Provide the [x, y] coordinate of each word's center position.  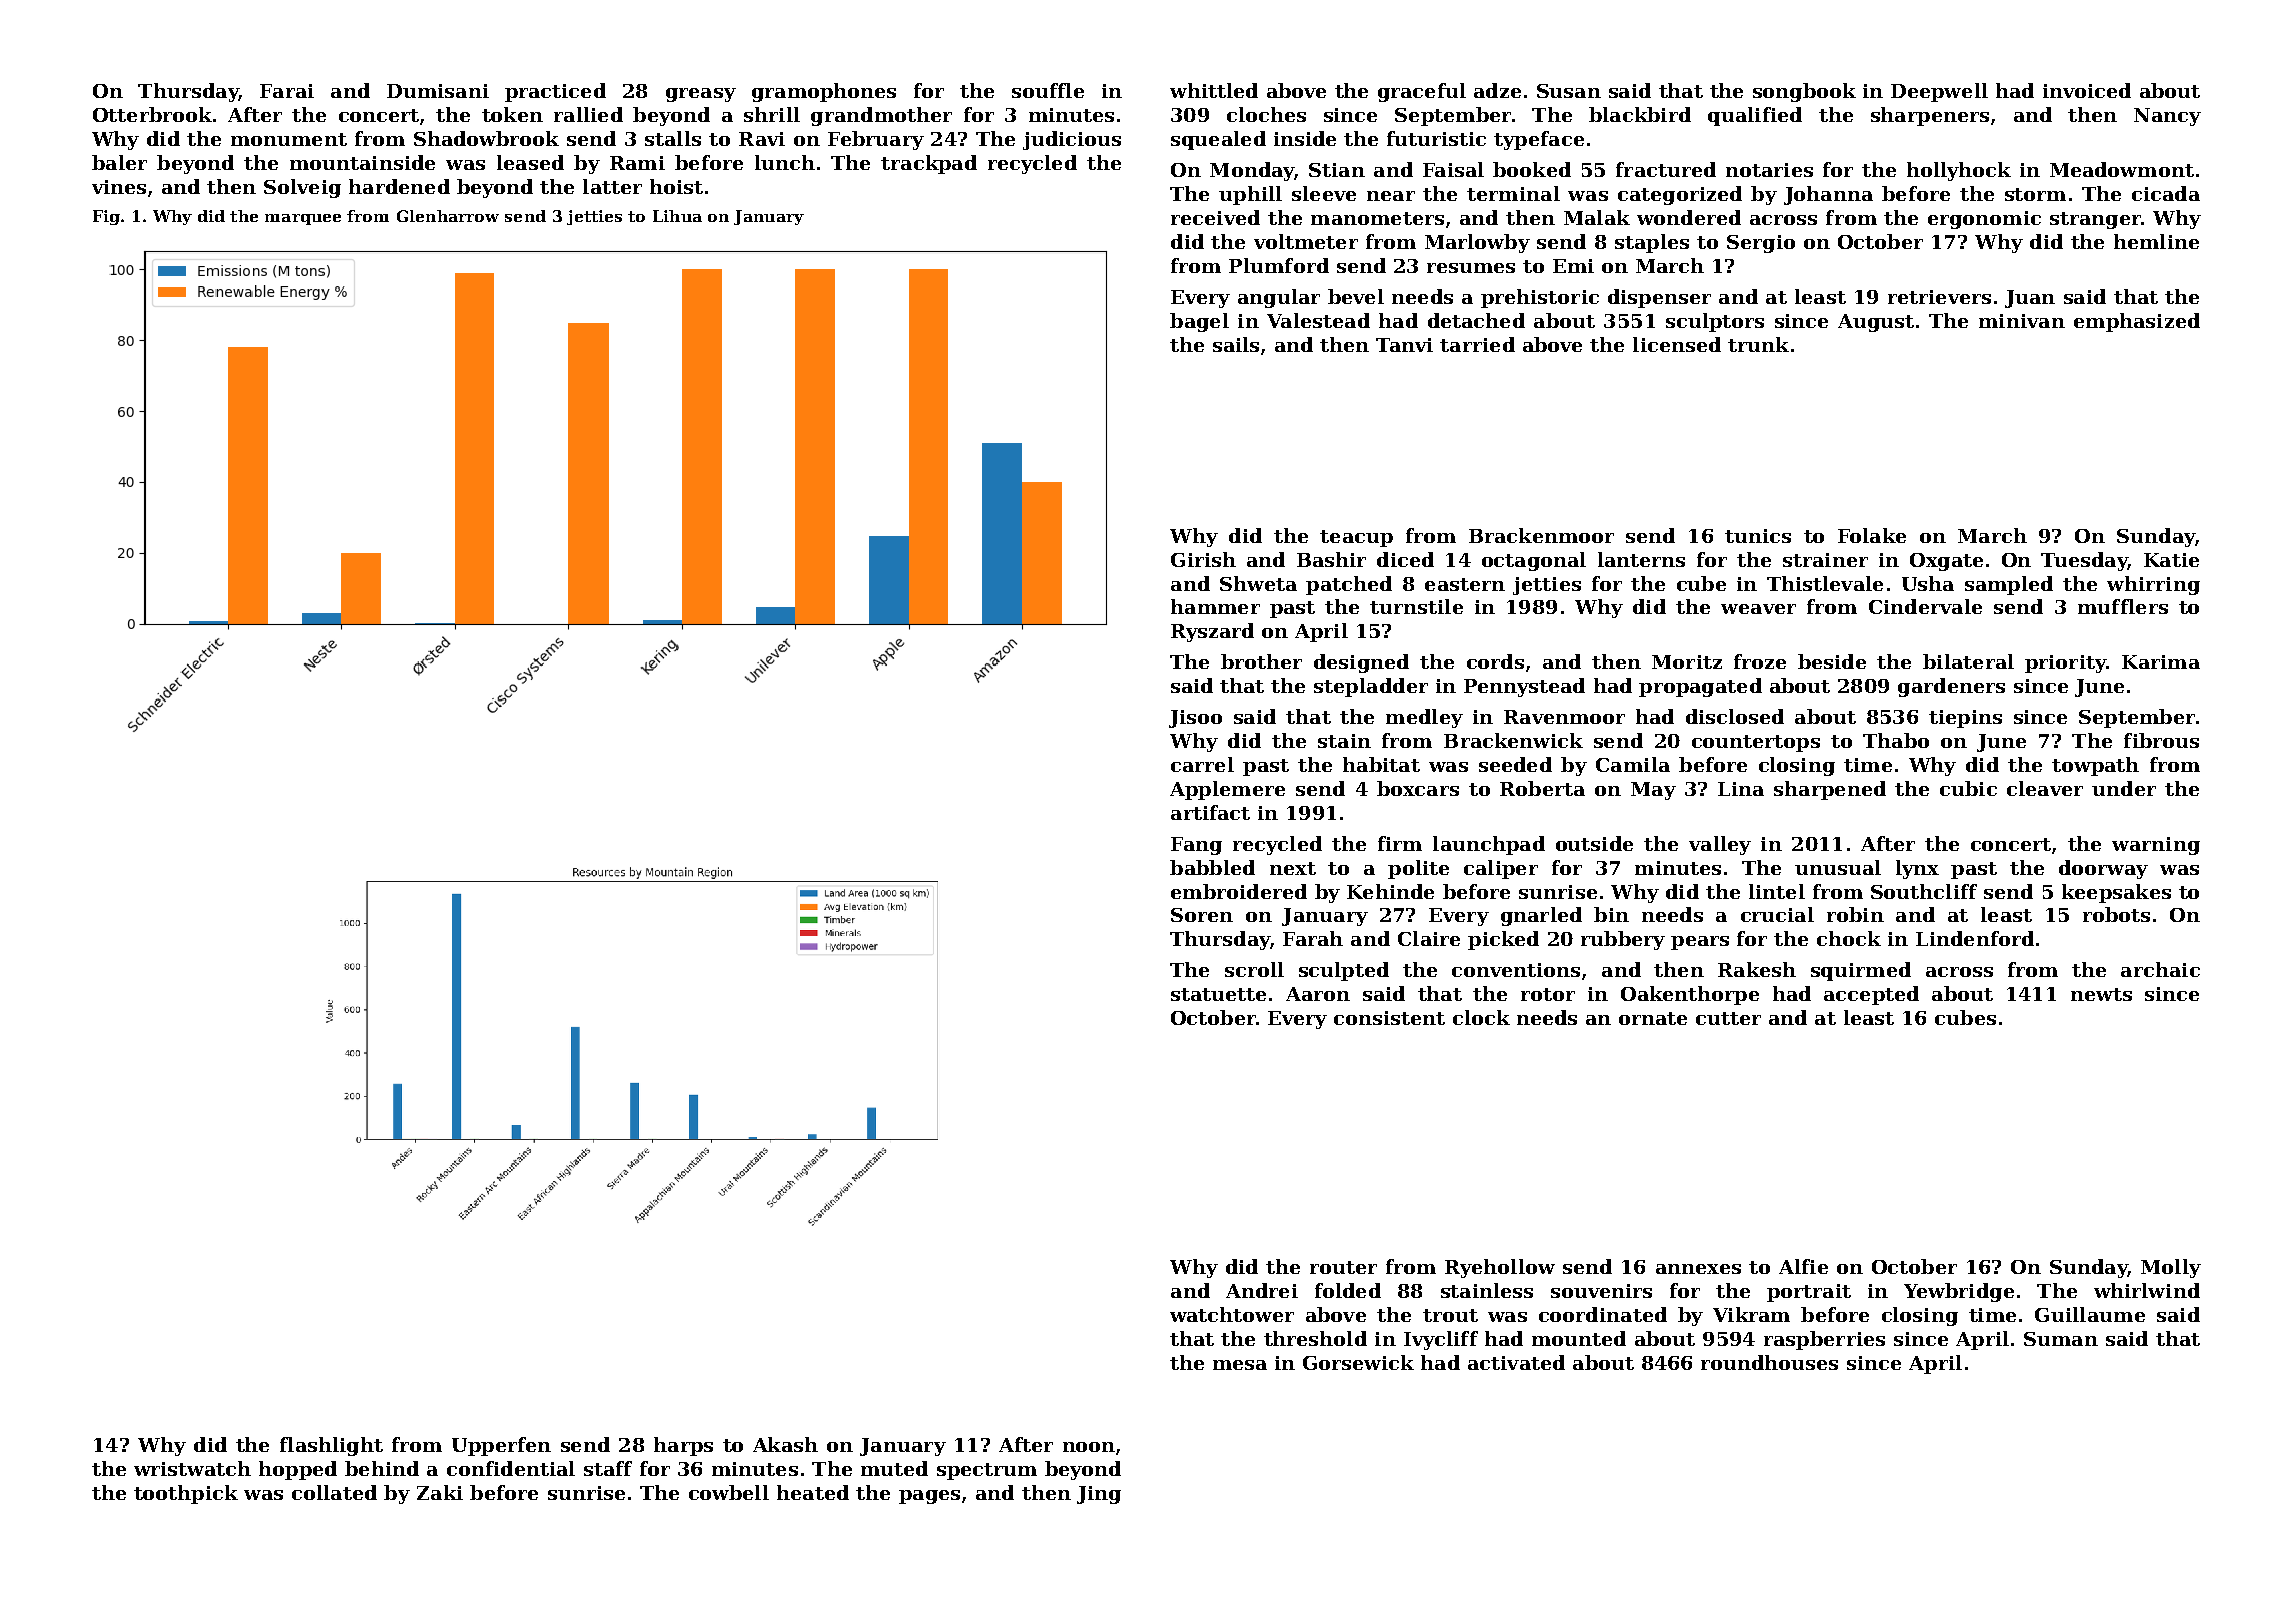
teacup [1356, 538]
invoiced [2087, 90]
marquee [303, 219]
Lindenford [1975, 938]
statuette [1218, 994]
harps [683, 1446]
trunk [1758, 344]
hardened [399, 186]
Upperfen [501, 1446]
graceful [1422, 92]
